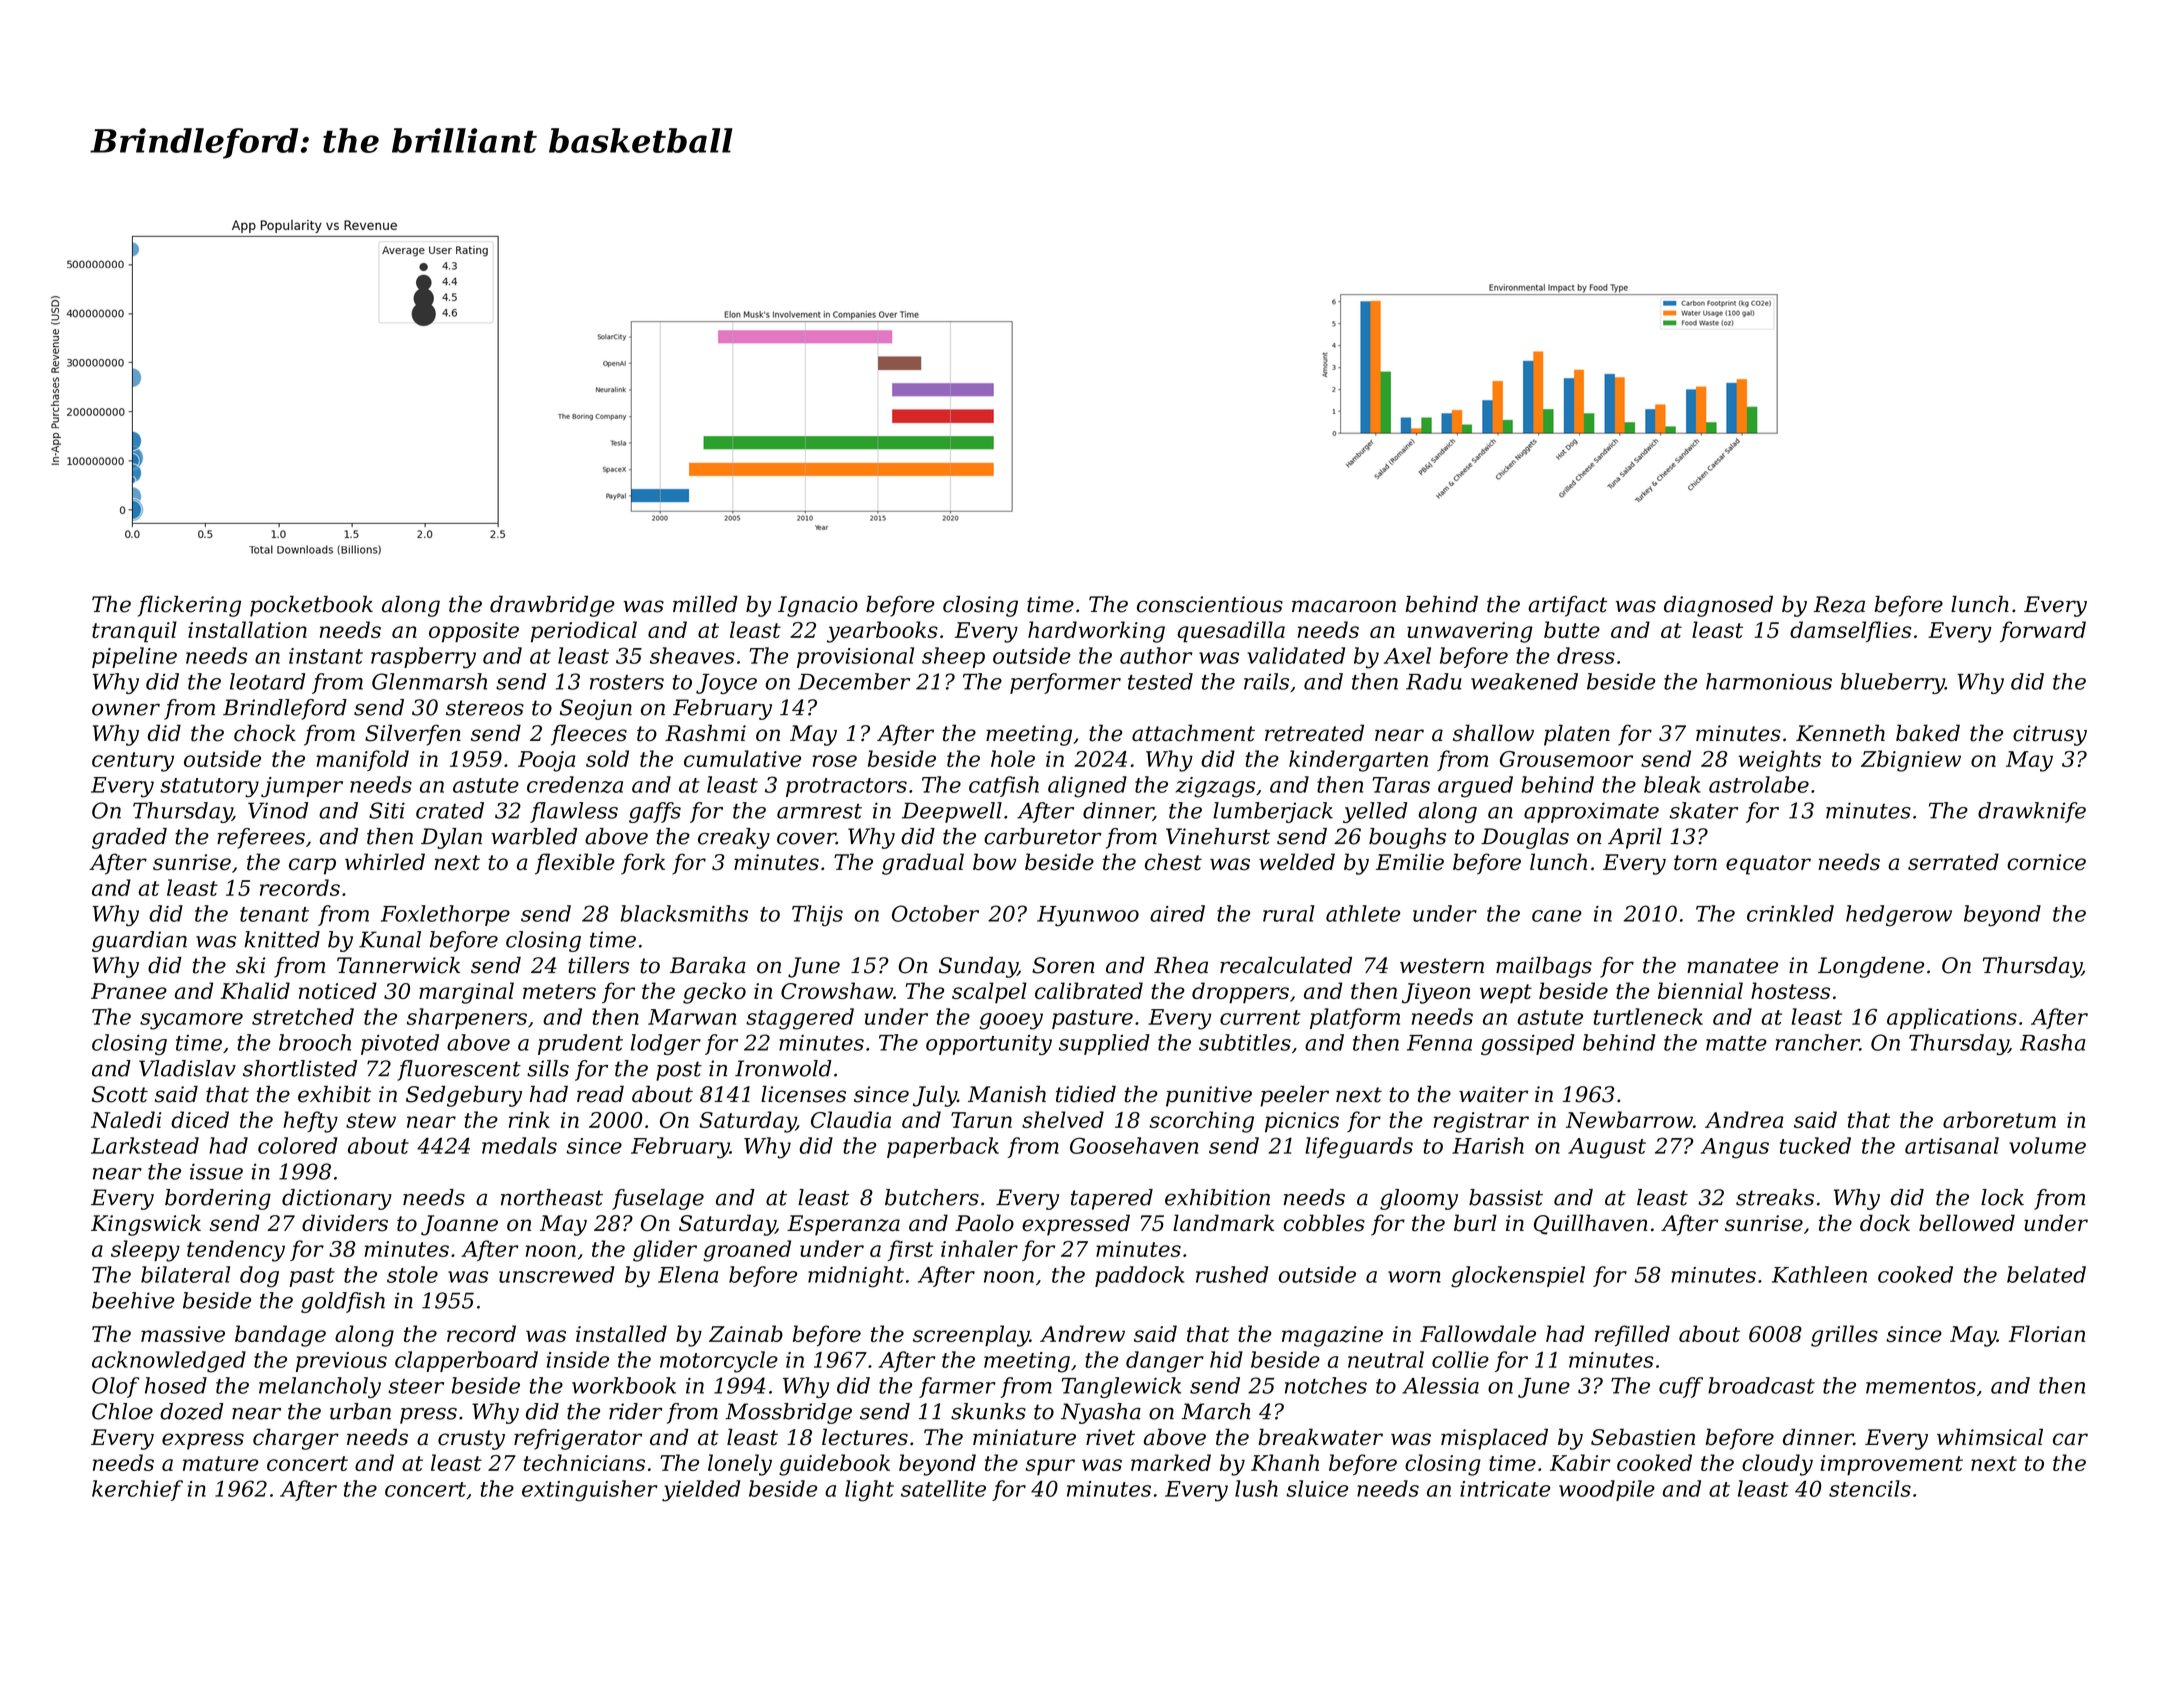 This screenshot has width=2178, height=1683. I want to click on bow, so click(995, 861).
